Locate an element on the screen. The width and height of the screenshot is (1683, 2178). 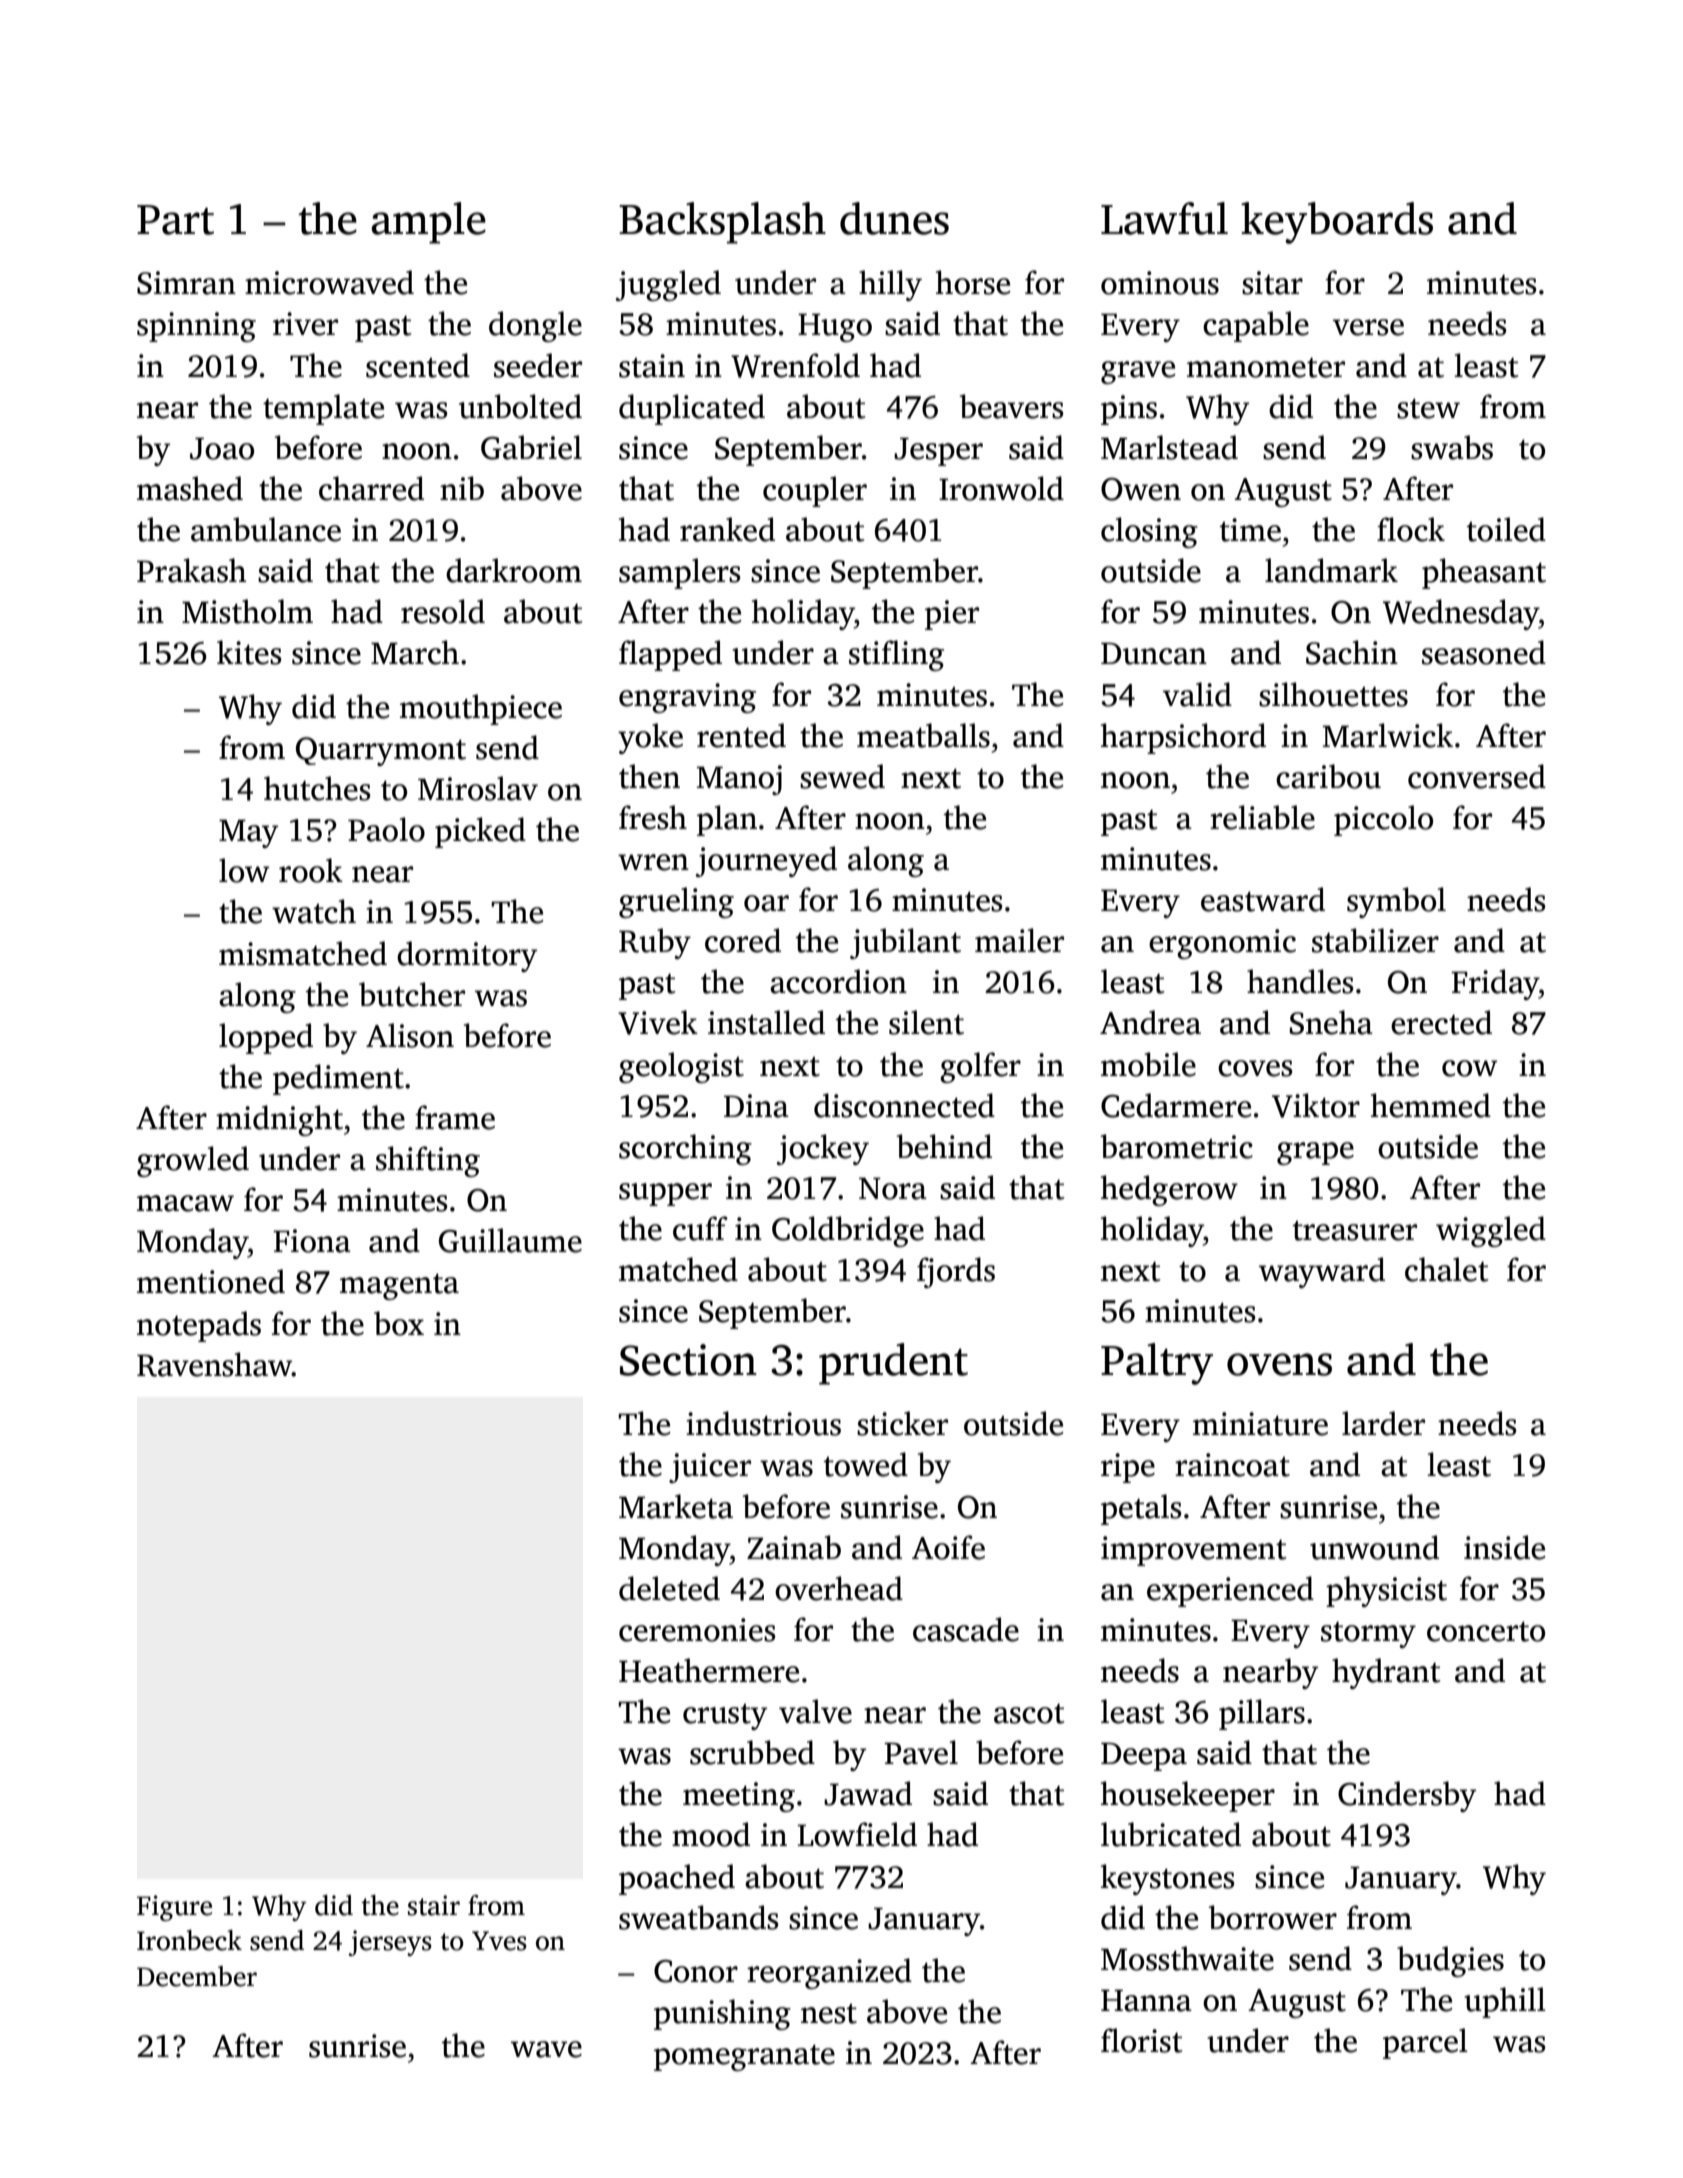
eastward is located at coordinates (1263, 899).
